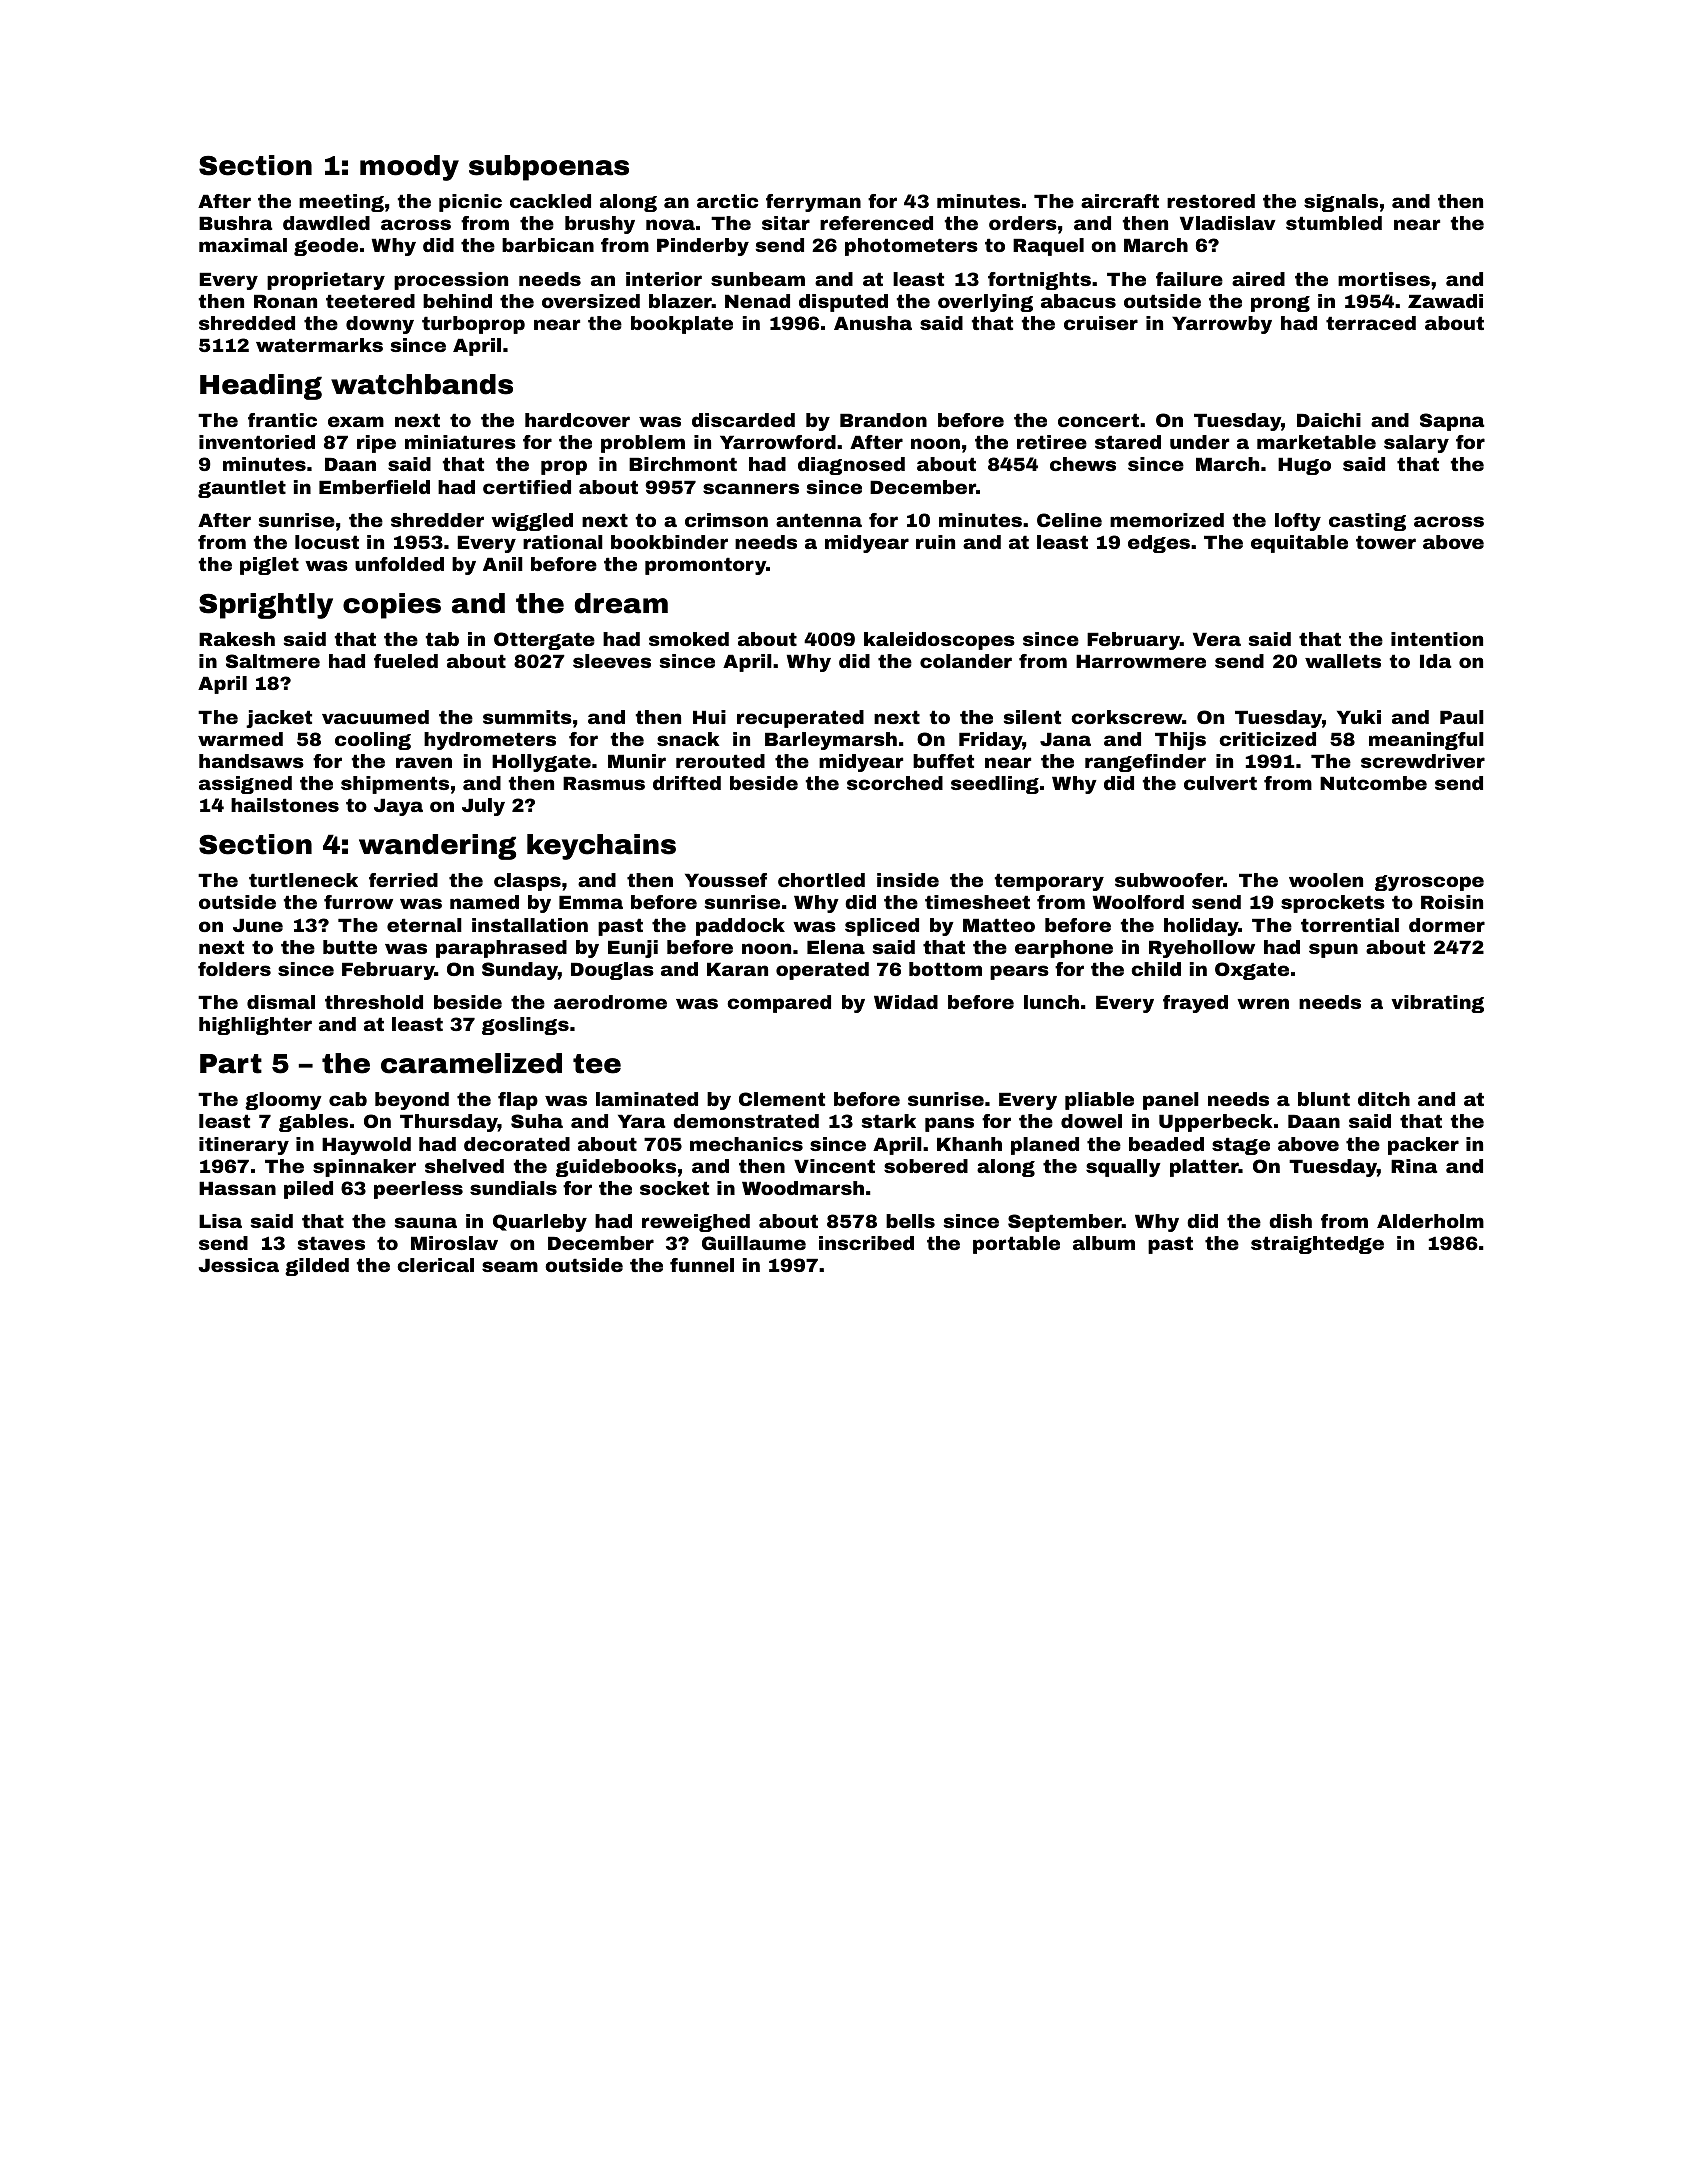 Image resolution: width=1683 pixels, height=2178 pixels. Describe the element at coordinates (424, 762) in the screenshot. I see `raven` at that location.
